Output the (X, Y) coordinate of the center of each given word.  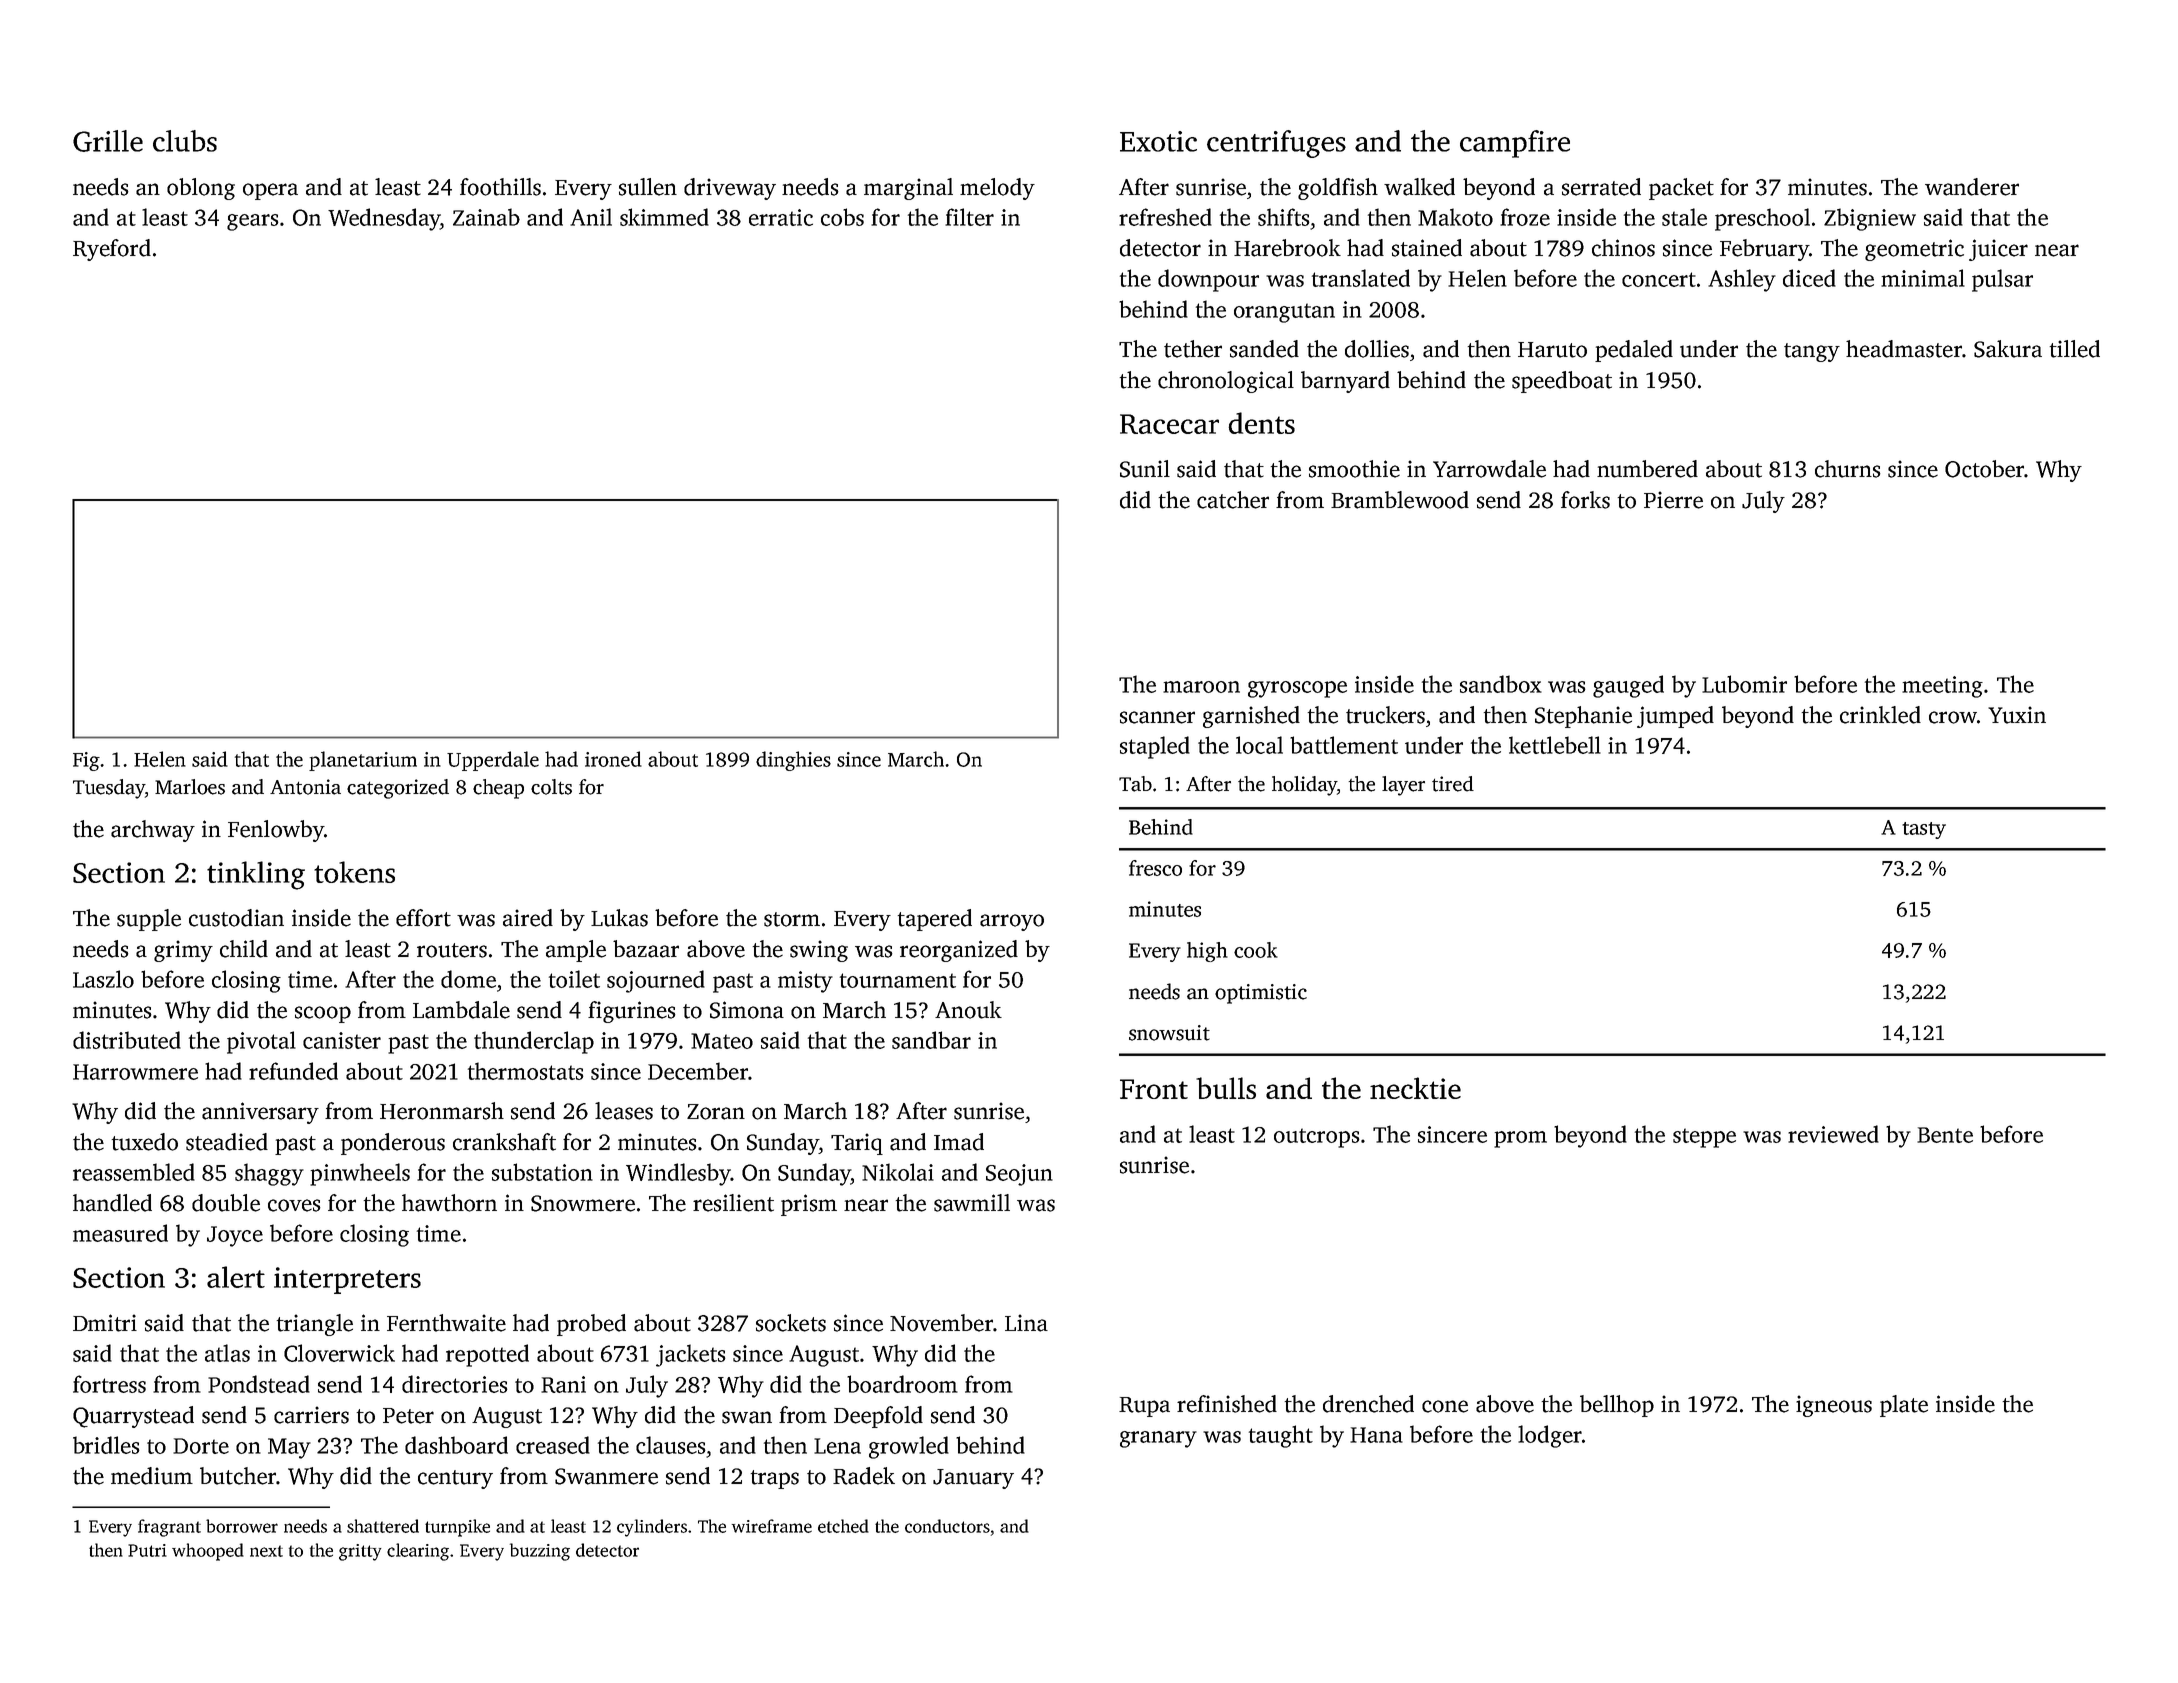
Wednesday (384, 219)
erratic (781, 217)
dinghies (793, 761)
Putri (147, 1550)
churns (1848, 469)
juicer (1998, 250)
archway (153, 831)
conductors (947, 1526)
